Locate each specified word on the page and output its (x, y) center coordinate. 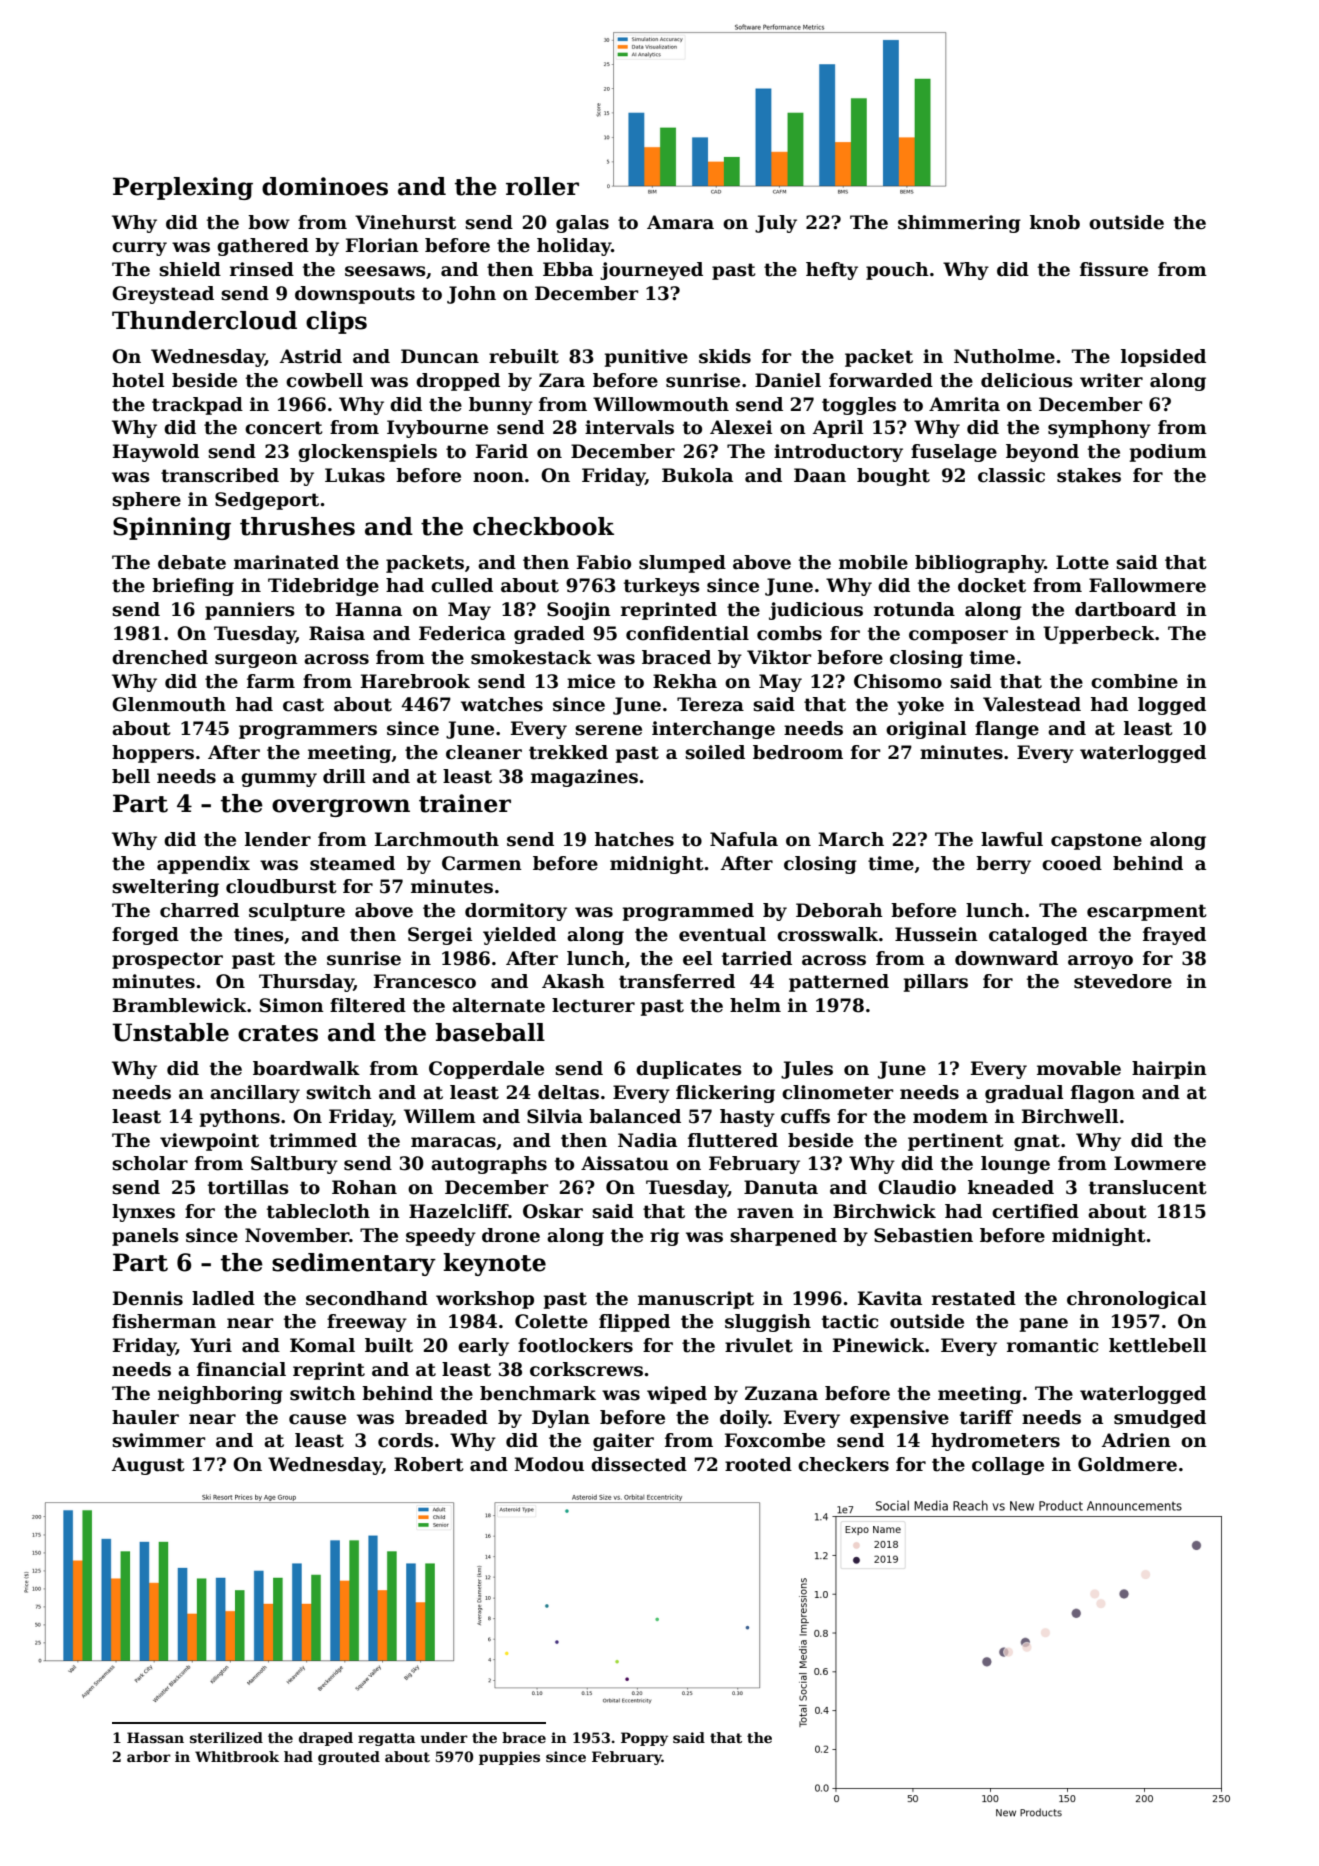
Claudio (917, 1187)
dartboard (1125, 609)
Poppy (644, 1739)
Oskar (553, 1211)
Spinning (172, 528)
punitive (646, 358)
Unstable (170, 1032)
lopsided (1163, 358)
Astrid (311, 356)
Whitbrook (237, 1756)
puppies (509, 1758)
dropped (458, 382)
